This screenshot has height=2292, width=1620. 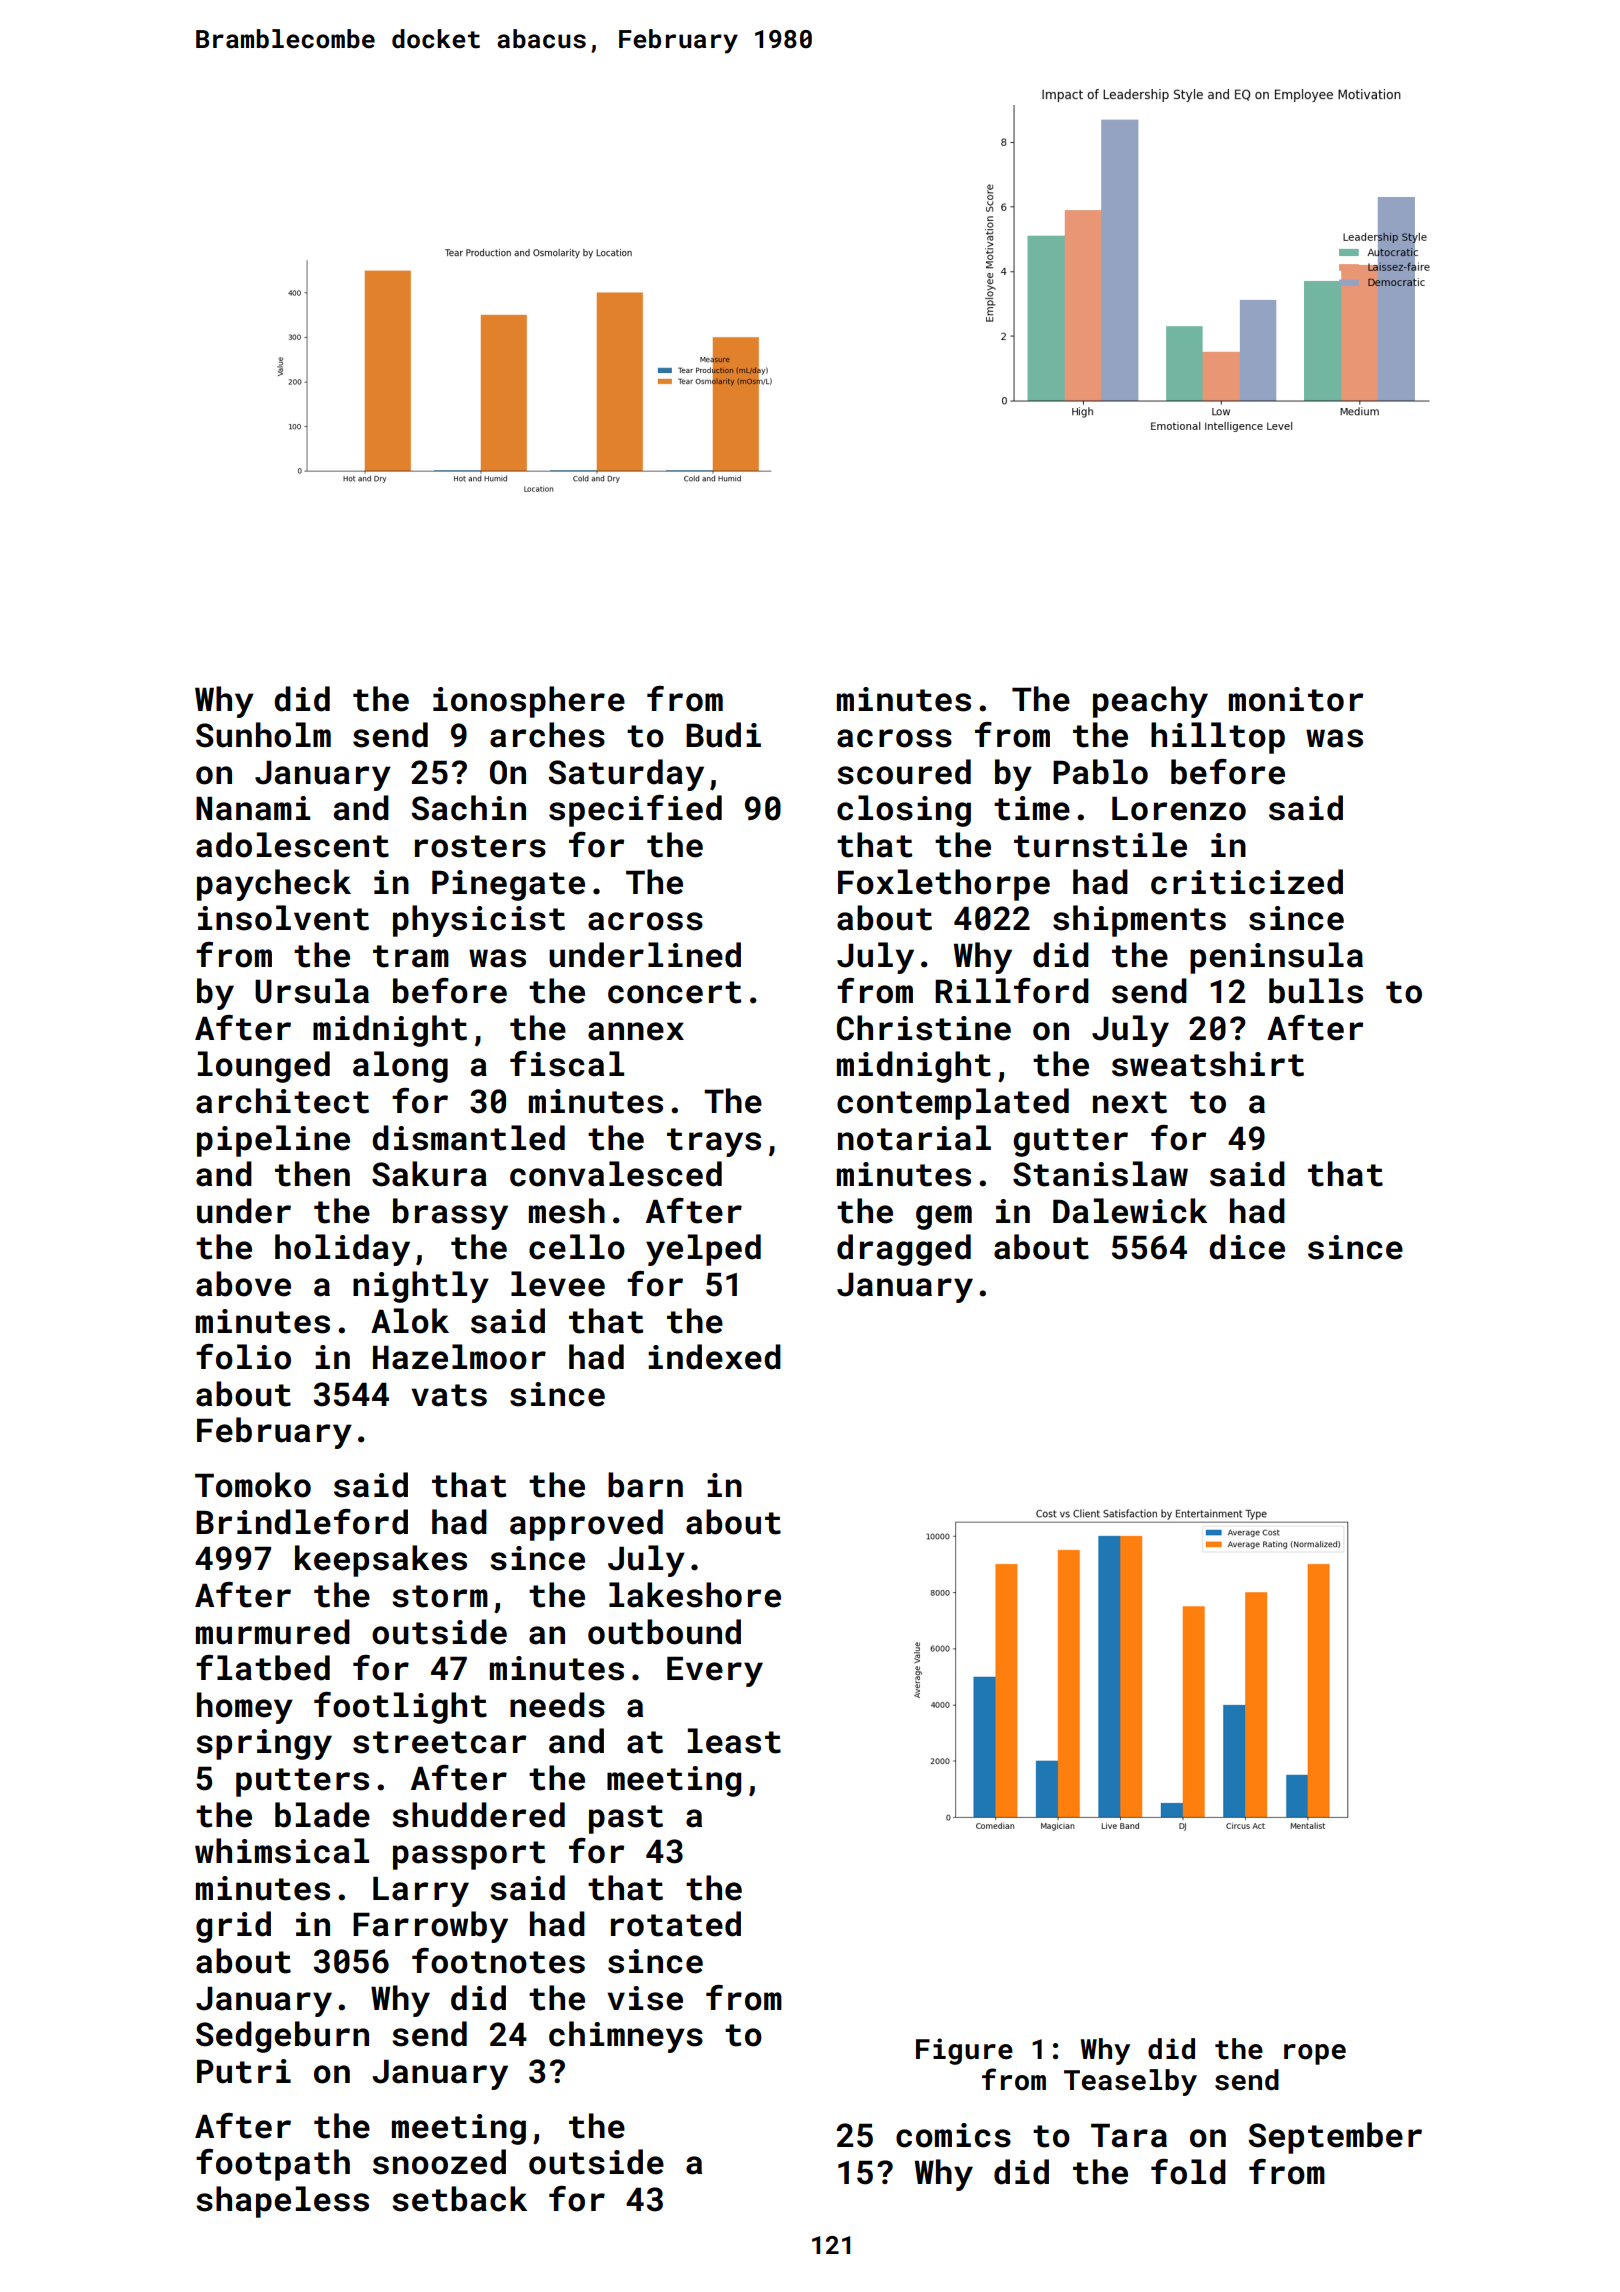 I want to click on setback, so click(x=459, y=2199).
